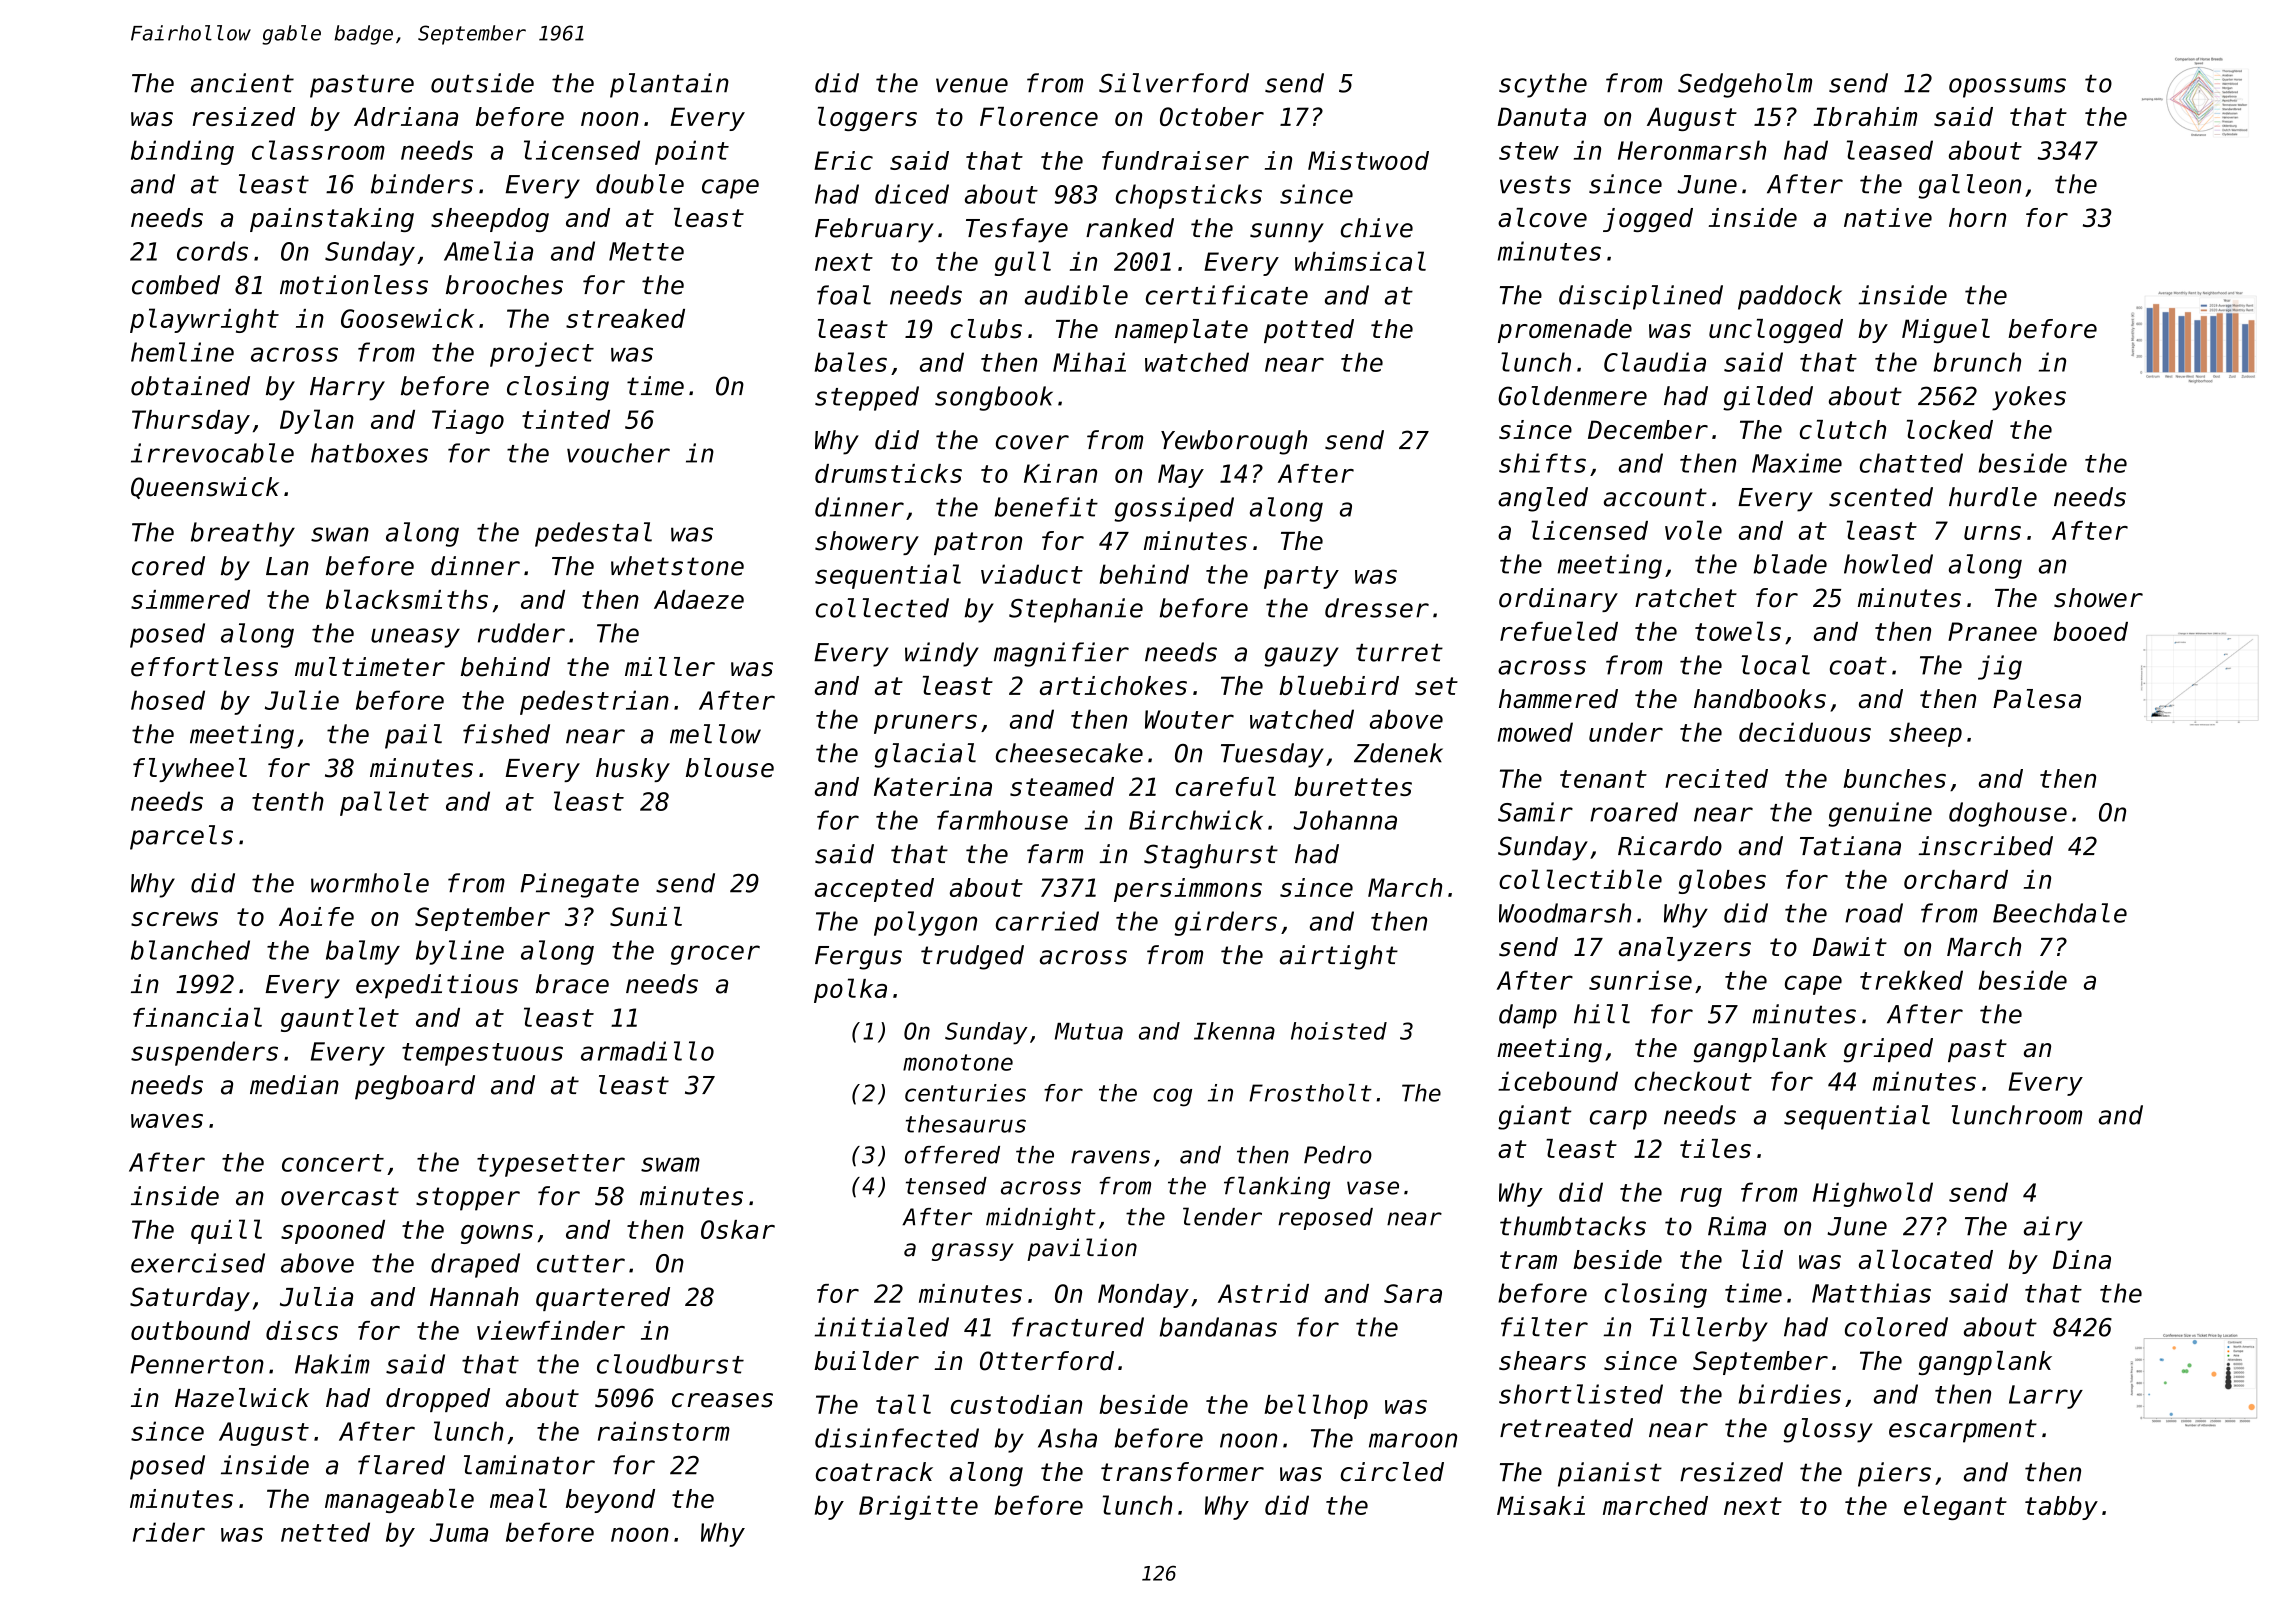  I want to click on ancient, so click(242, 83).
